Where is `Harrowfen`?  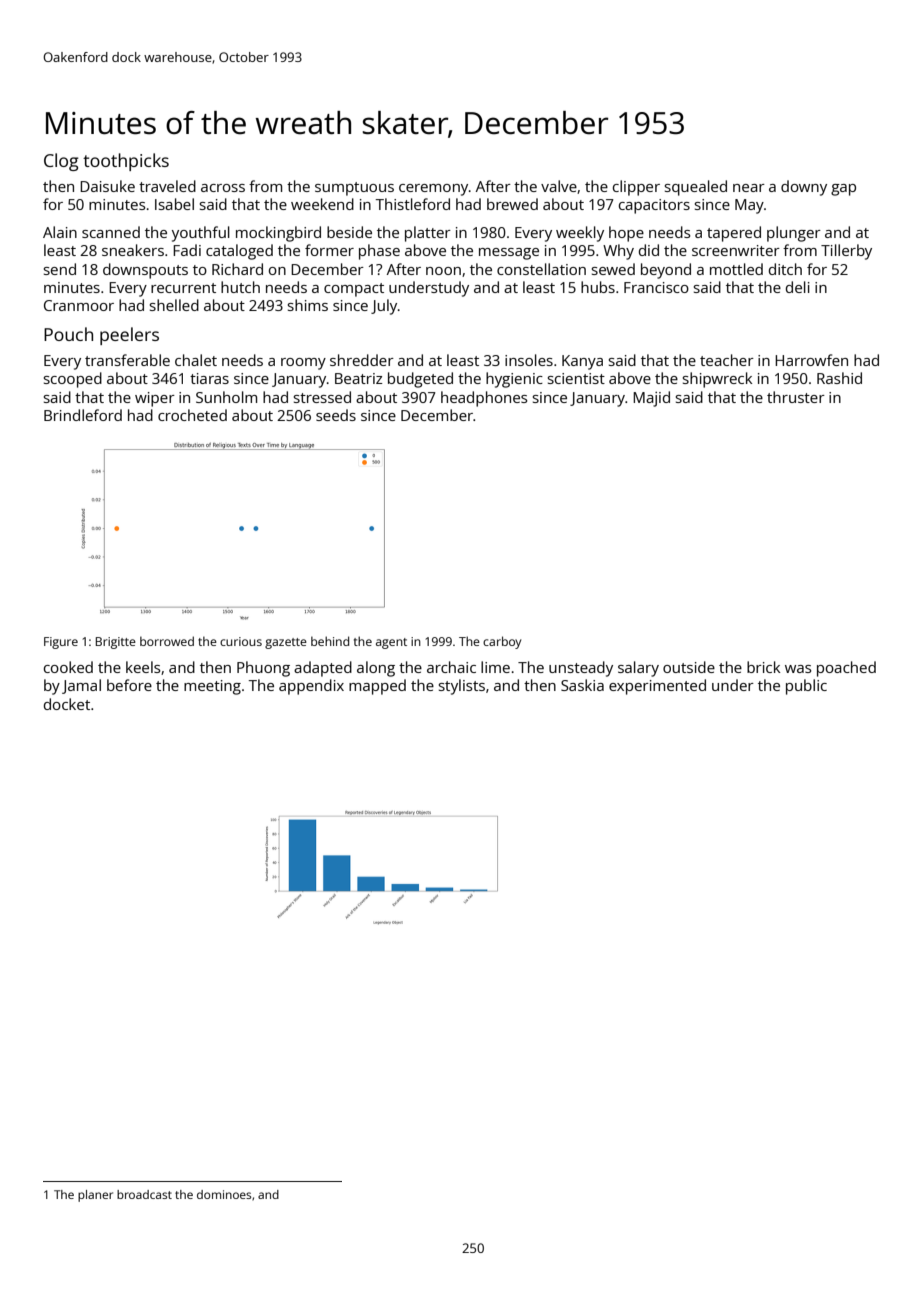 Harrowfen is located at coordinates (811, 360).
